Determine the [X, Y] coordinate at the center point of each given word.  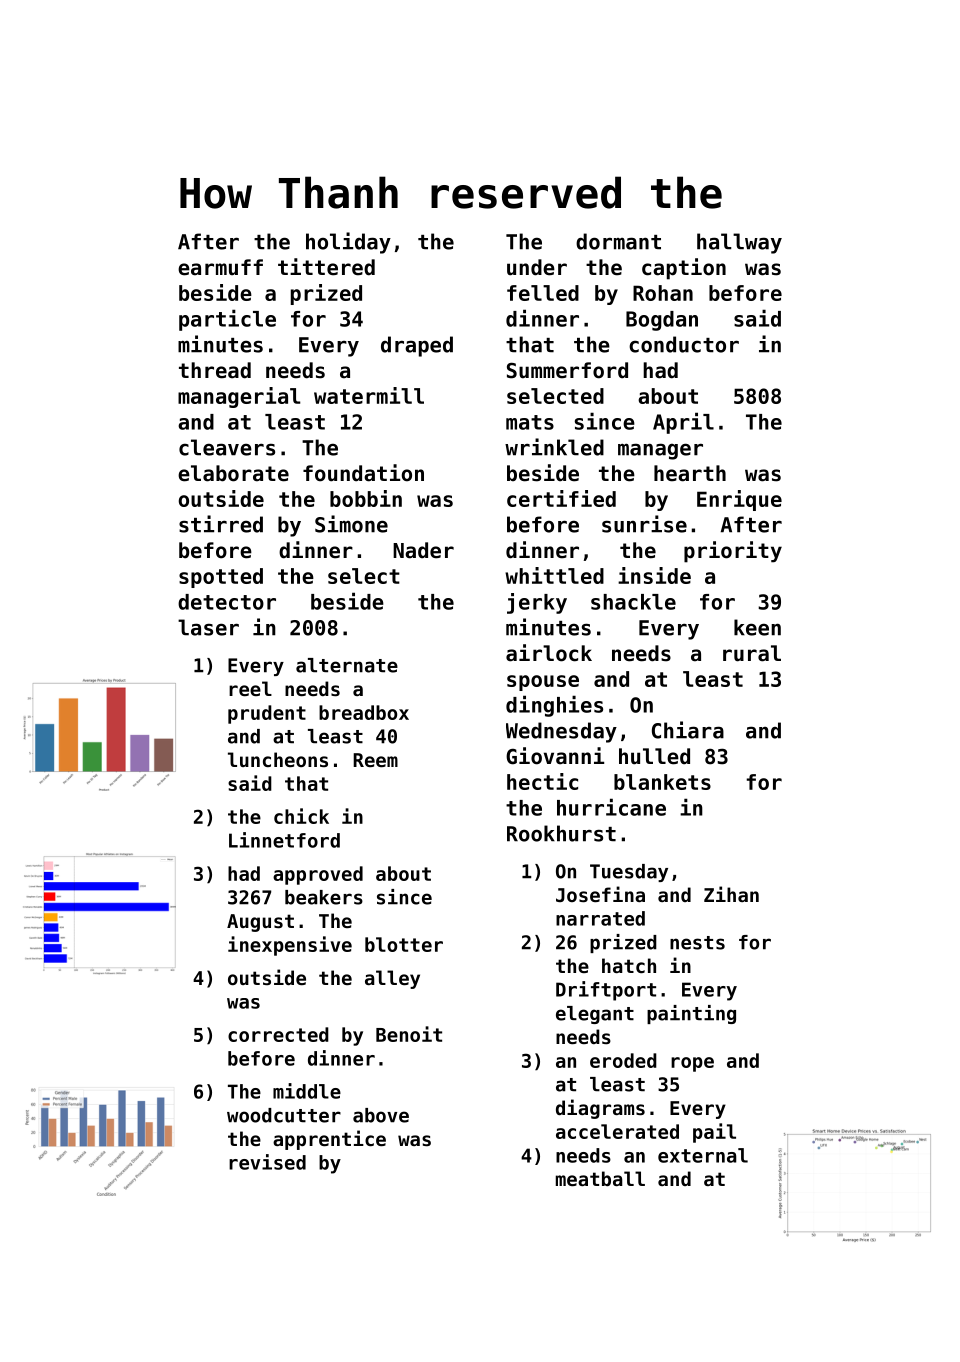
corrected [278, 1034]
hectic [542, 781]
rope [692, 1064]
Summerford [567, 370]
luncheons [278, 759]
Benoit [409, 1034]
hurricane [611, 807]
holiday [348, 243]
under [537, 267]
